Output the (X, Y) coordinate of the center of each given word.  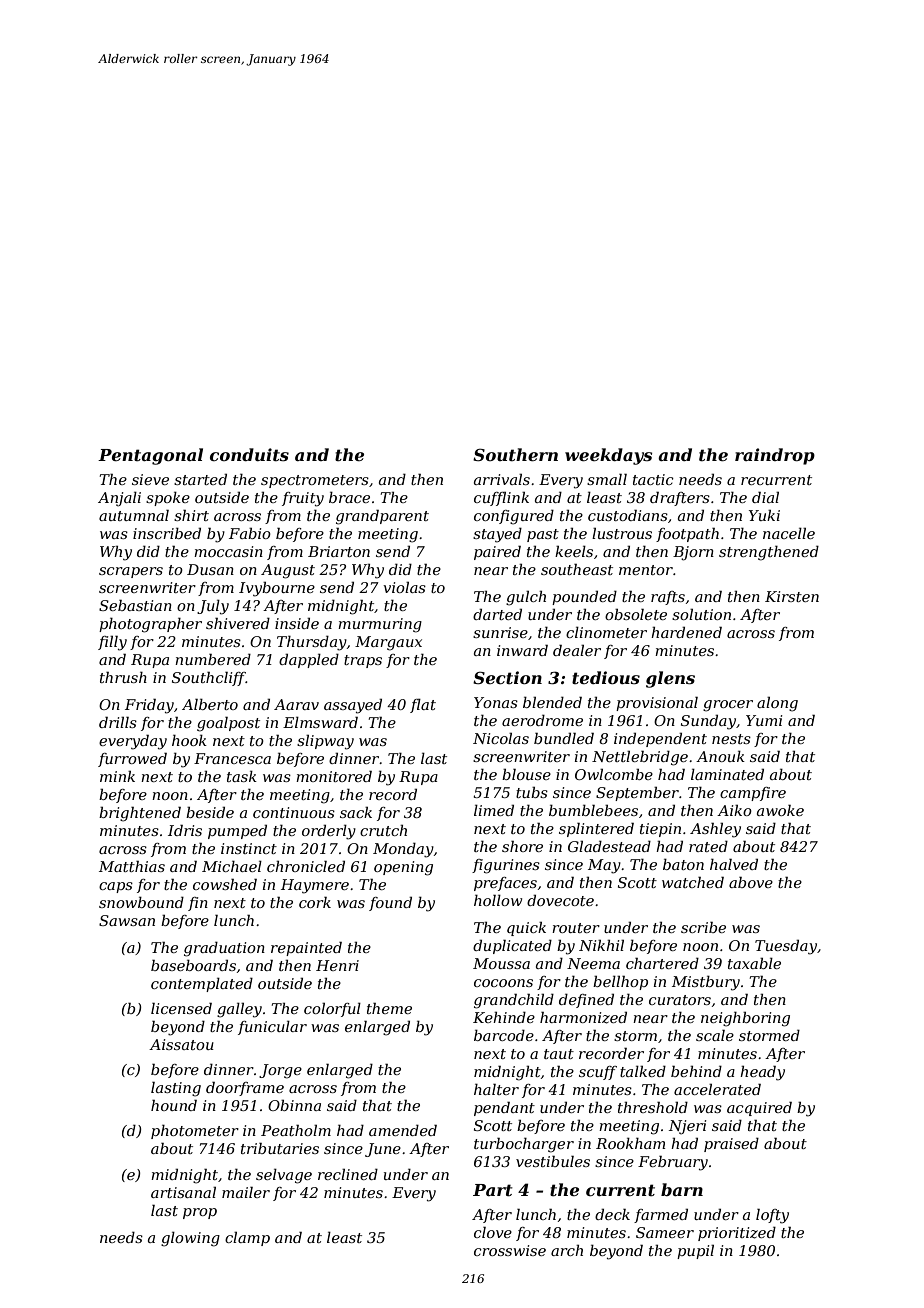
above (751, 882)
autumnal (134, 515)
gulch (526, 598)
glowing (190, 1239)
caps (116, 887)
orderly (329, 832)
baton (683, 864)
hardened (686, 632)
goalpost (228, 724)
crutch (383, 830)
